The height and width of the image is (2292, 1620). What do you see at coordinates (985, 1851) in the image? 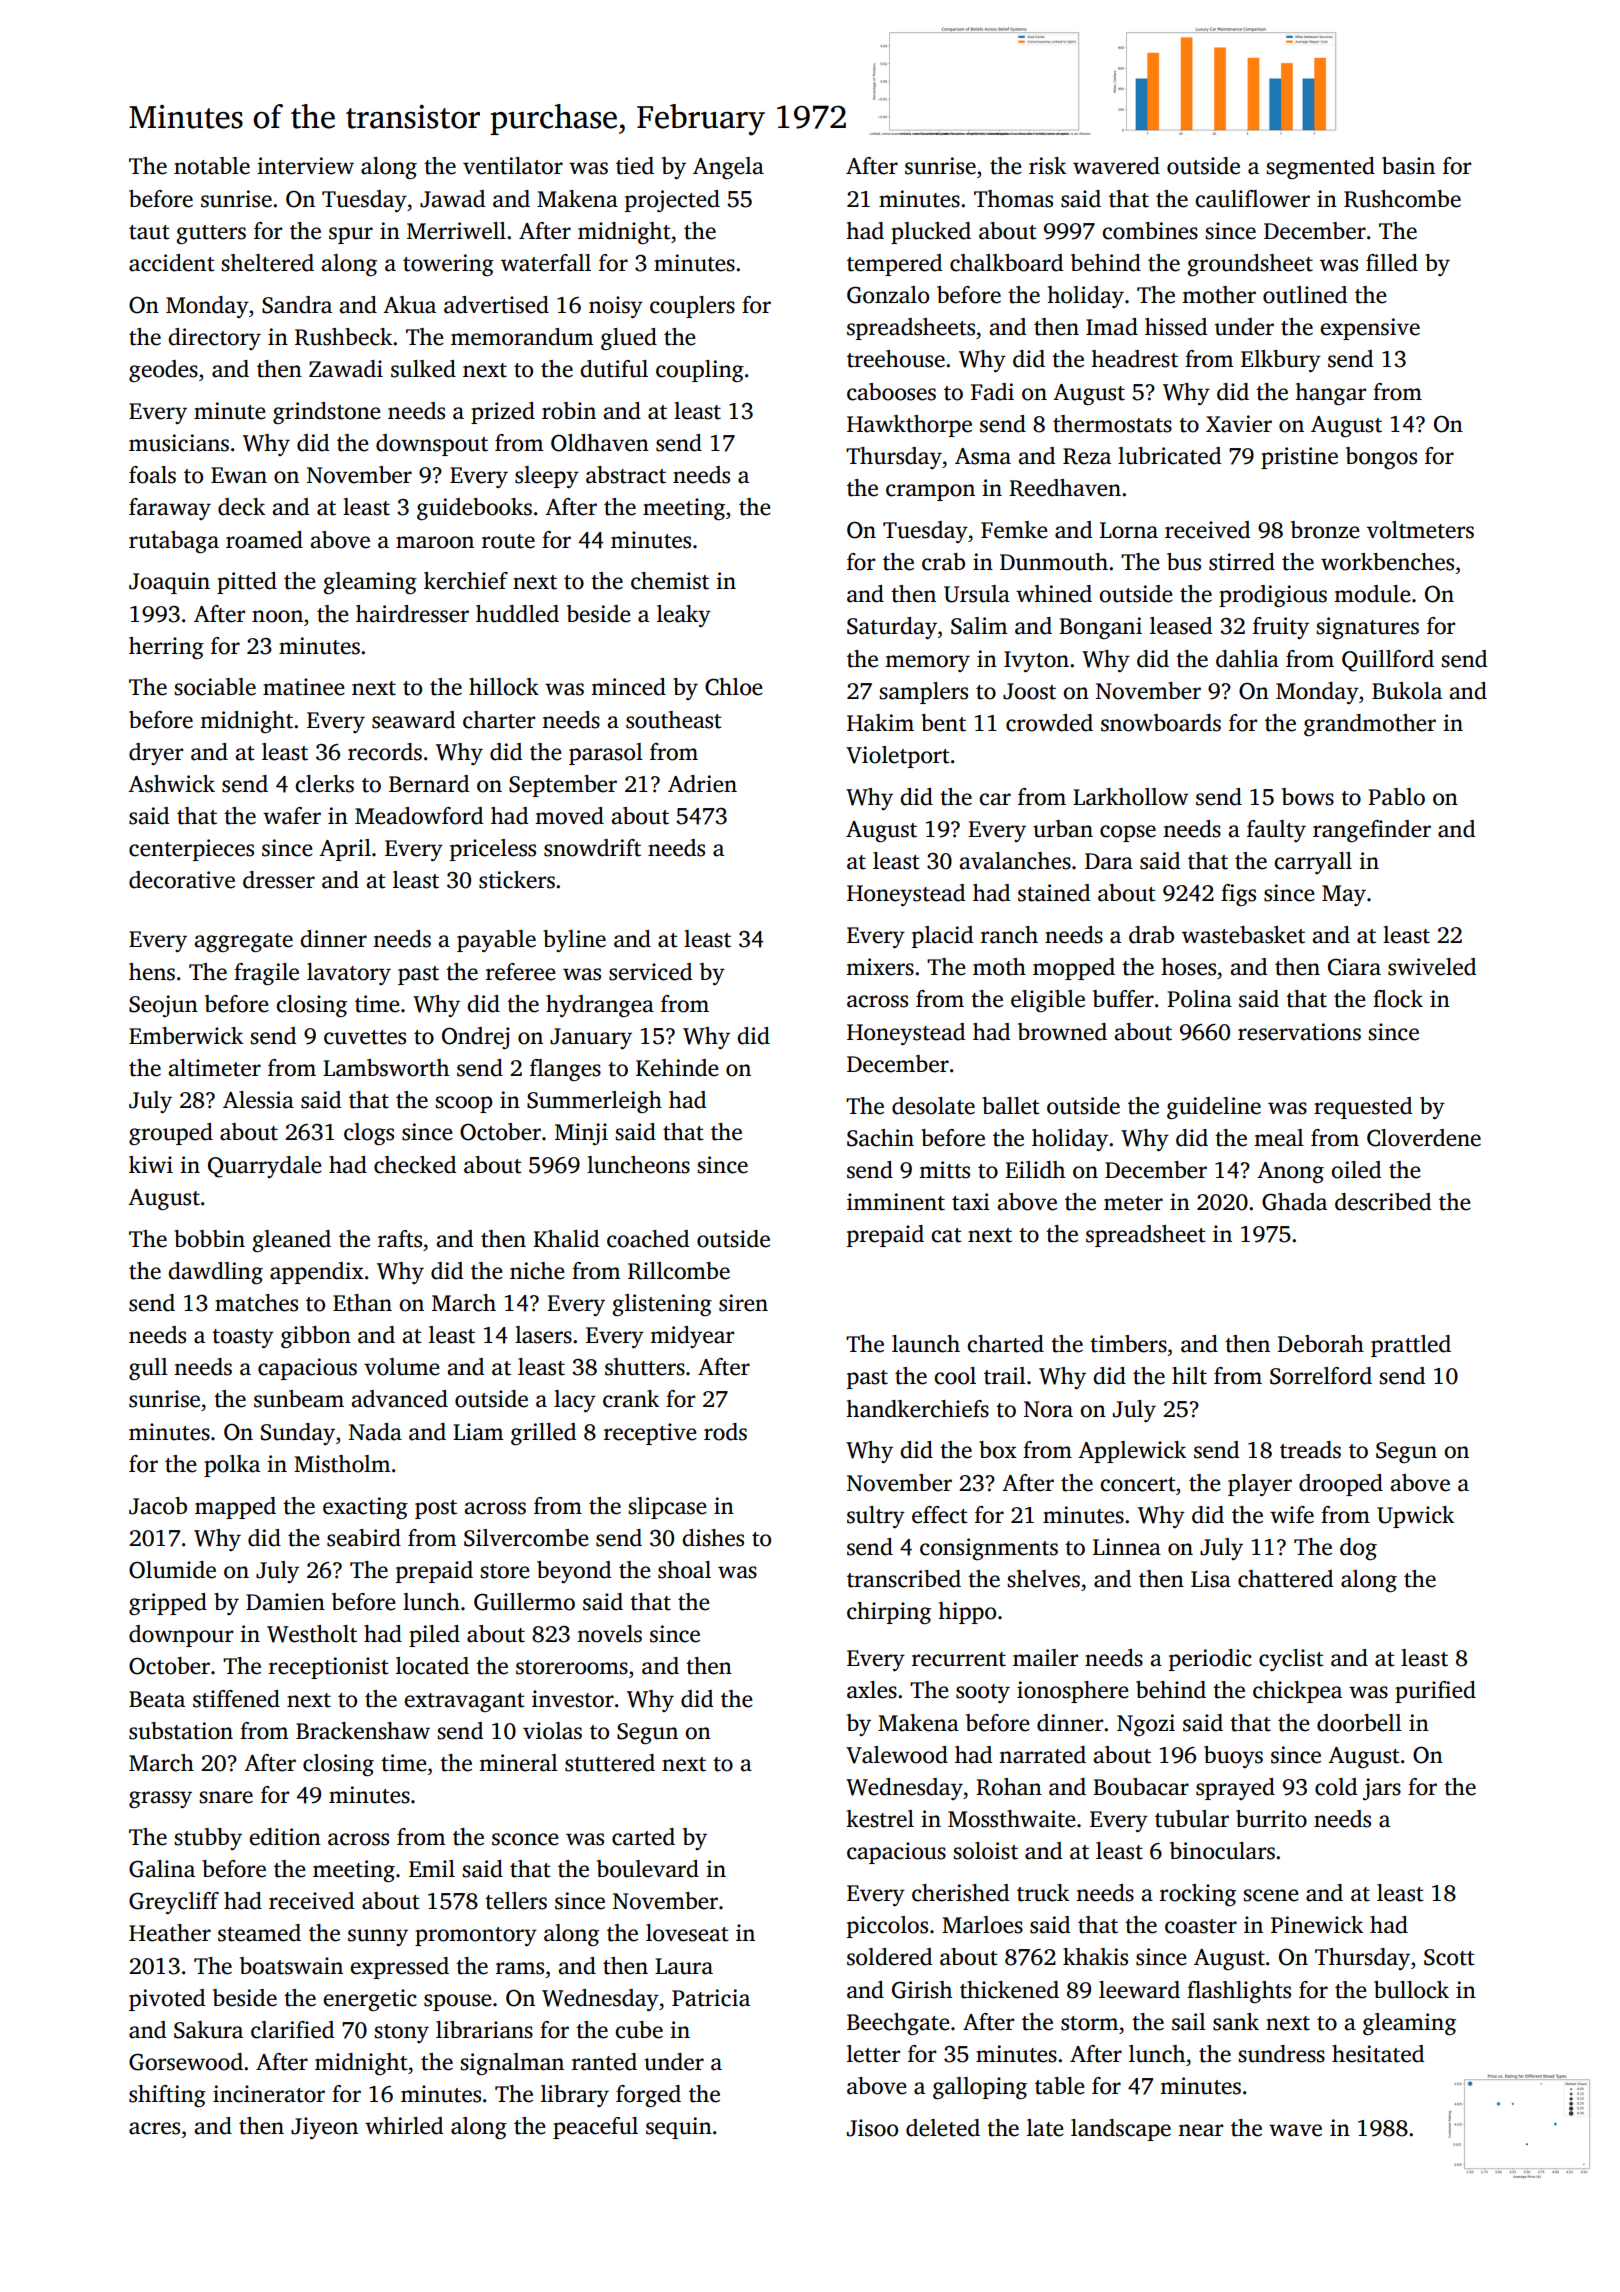
I see `soloist` at bounding box center [985, 1851].
